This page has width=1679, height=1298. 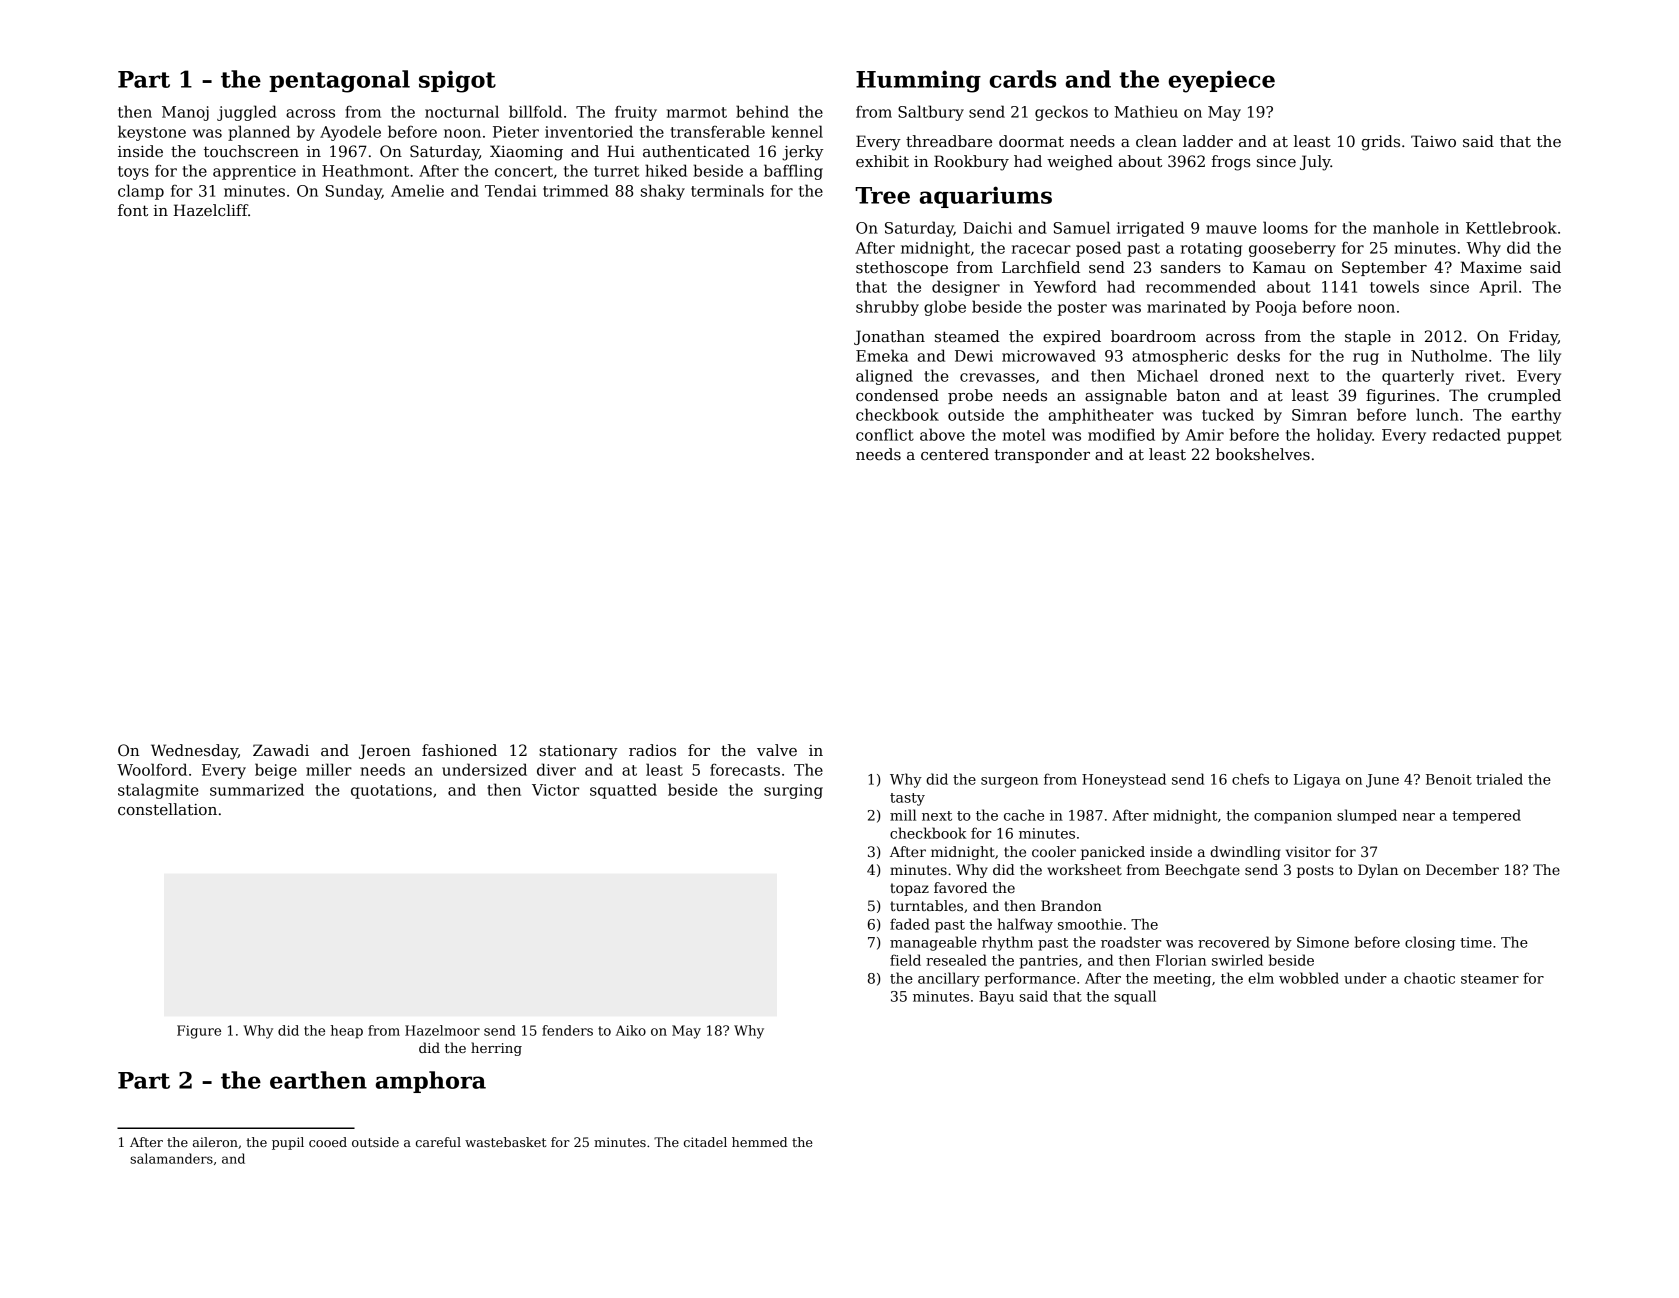 What do you see at coordinates (167, 809) in the page?
I see `constellation` at bounding box center [167, 809].
